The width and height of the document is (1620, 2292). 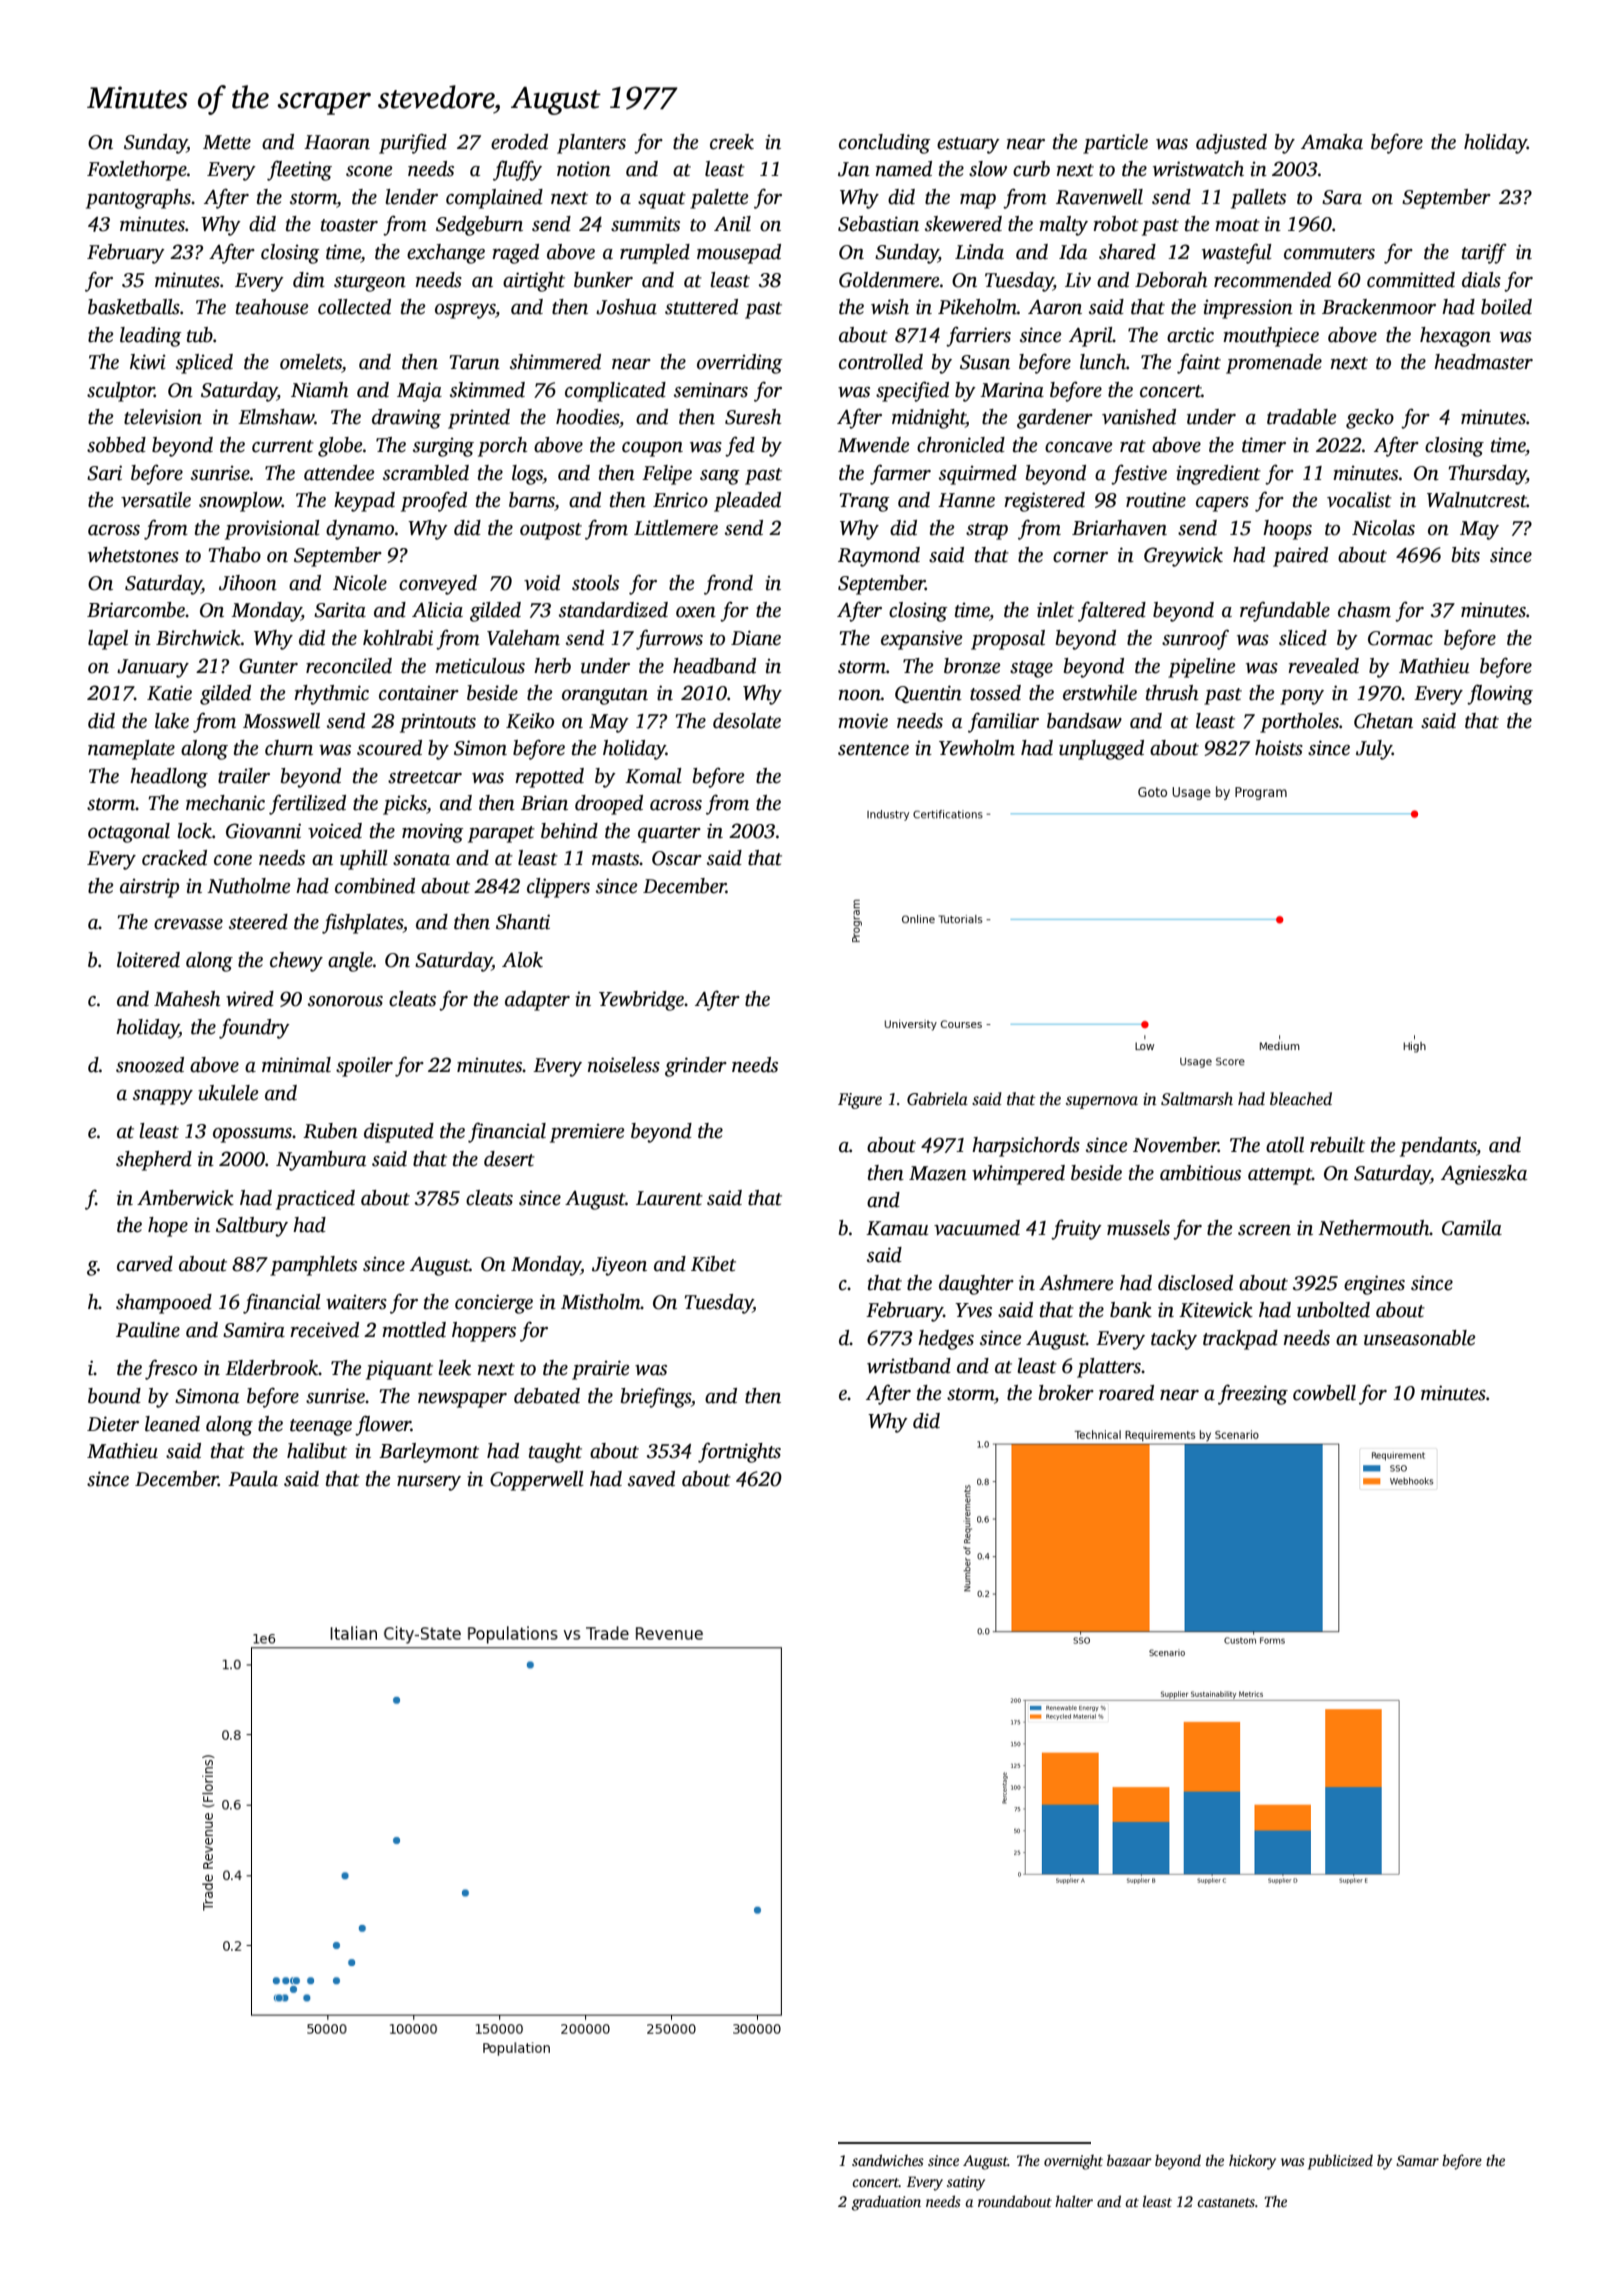 I want to click on pendants, so click(x=1438, y=1147).
